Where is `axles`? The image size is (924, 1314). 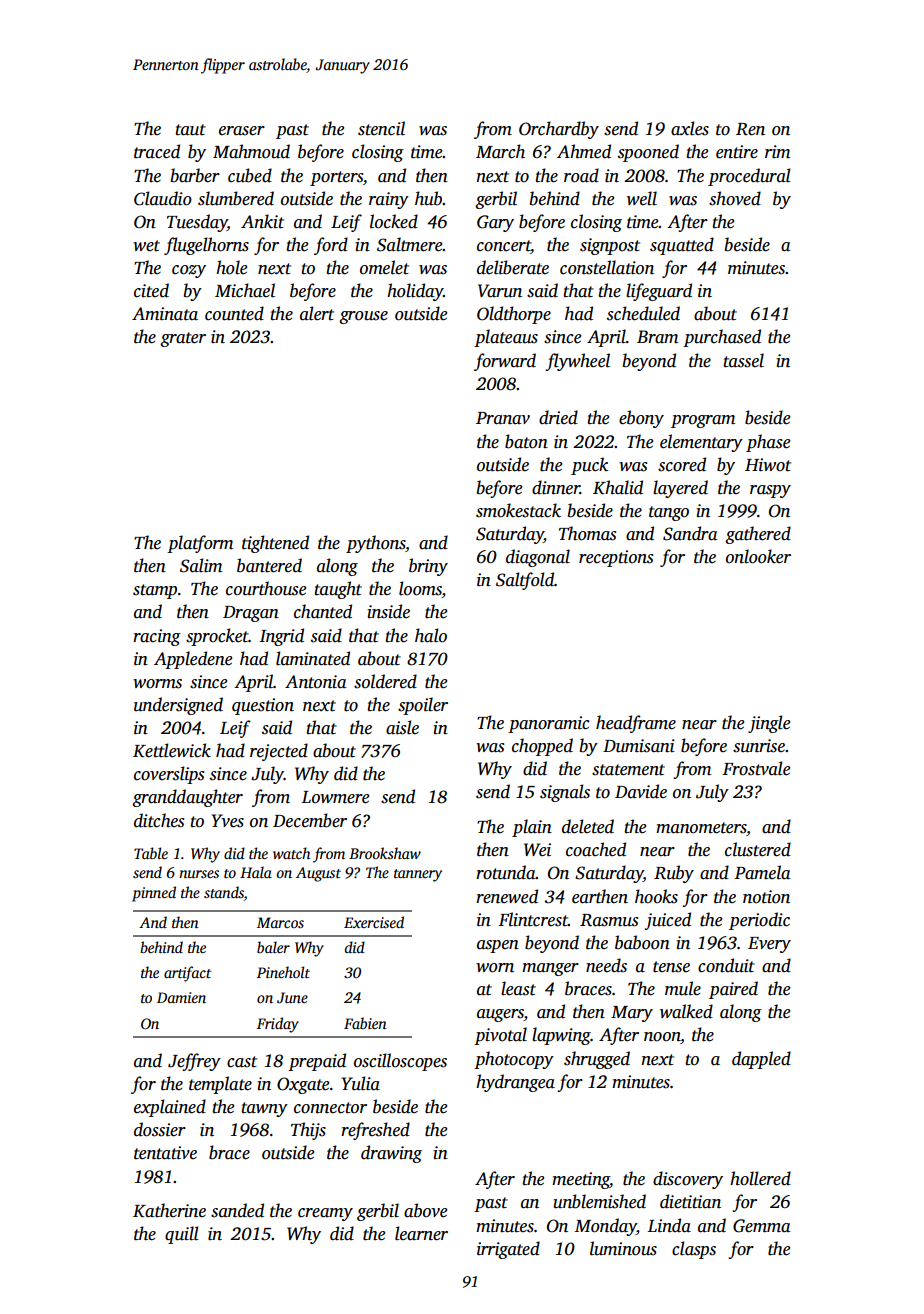 axles is located at coordinates (690, 128).
